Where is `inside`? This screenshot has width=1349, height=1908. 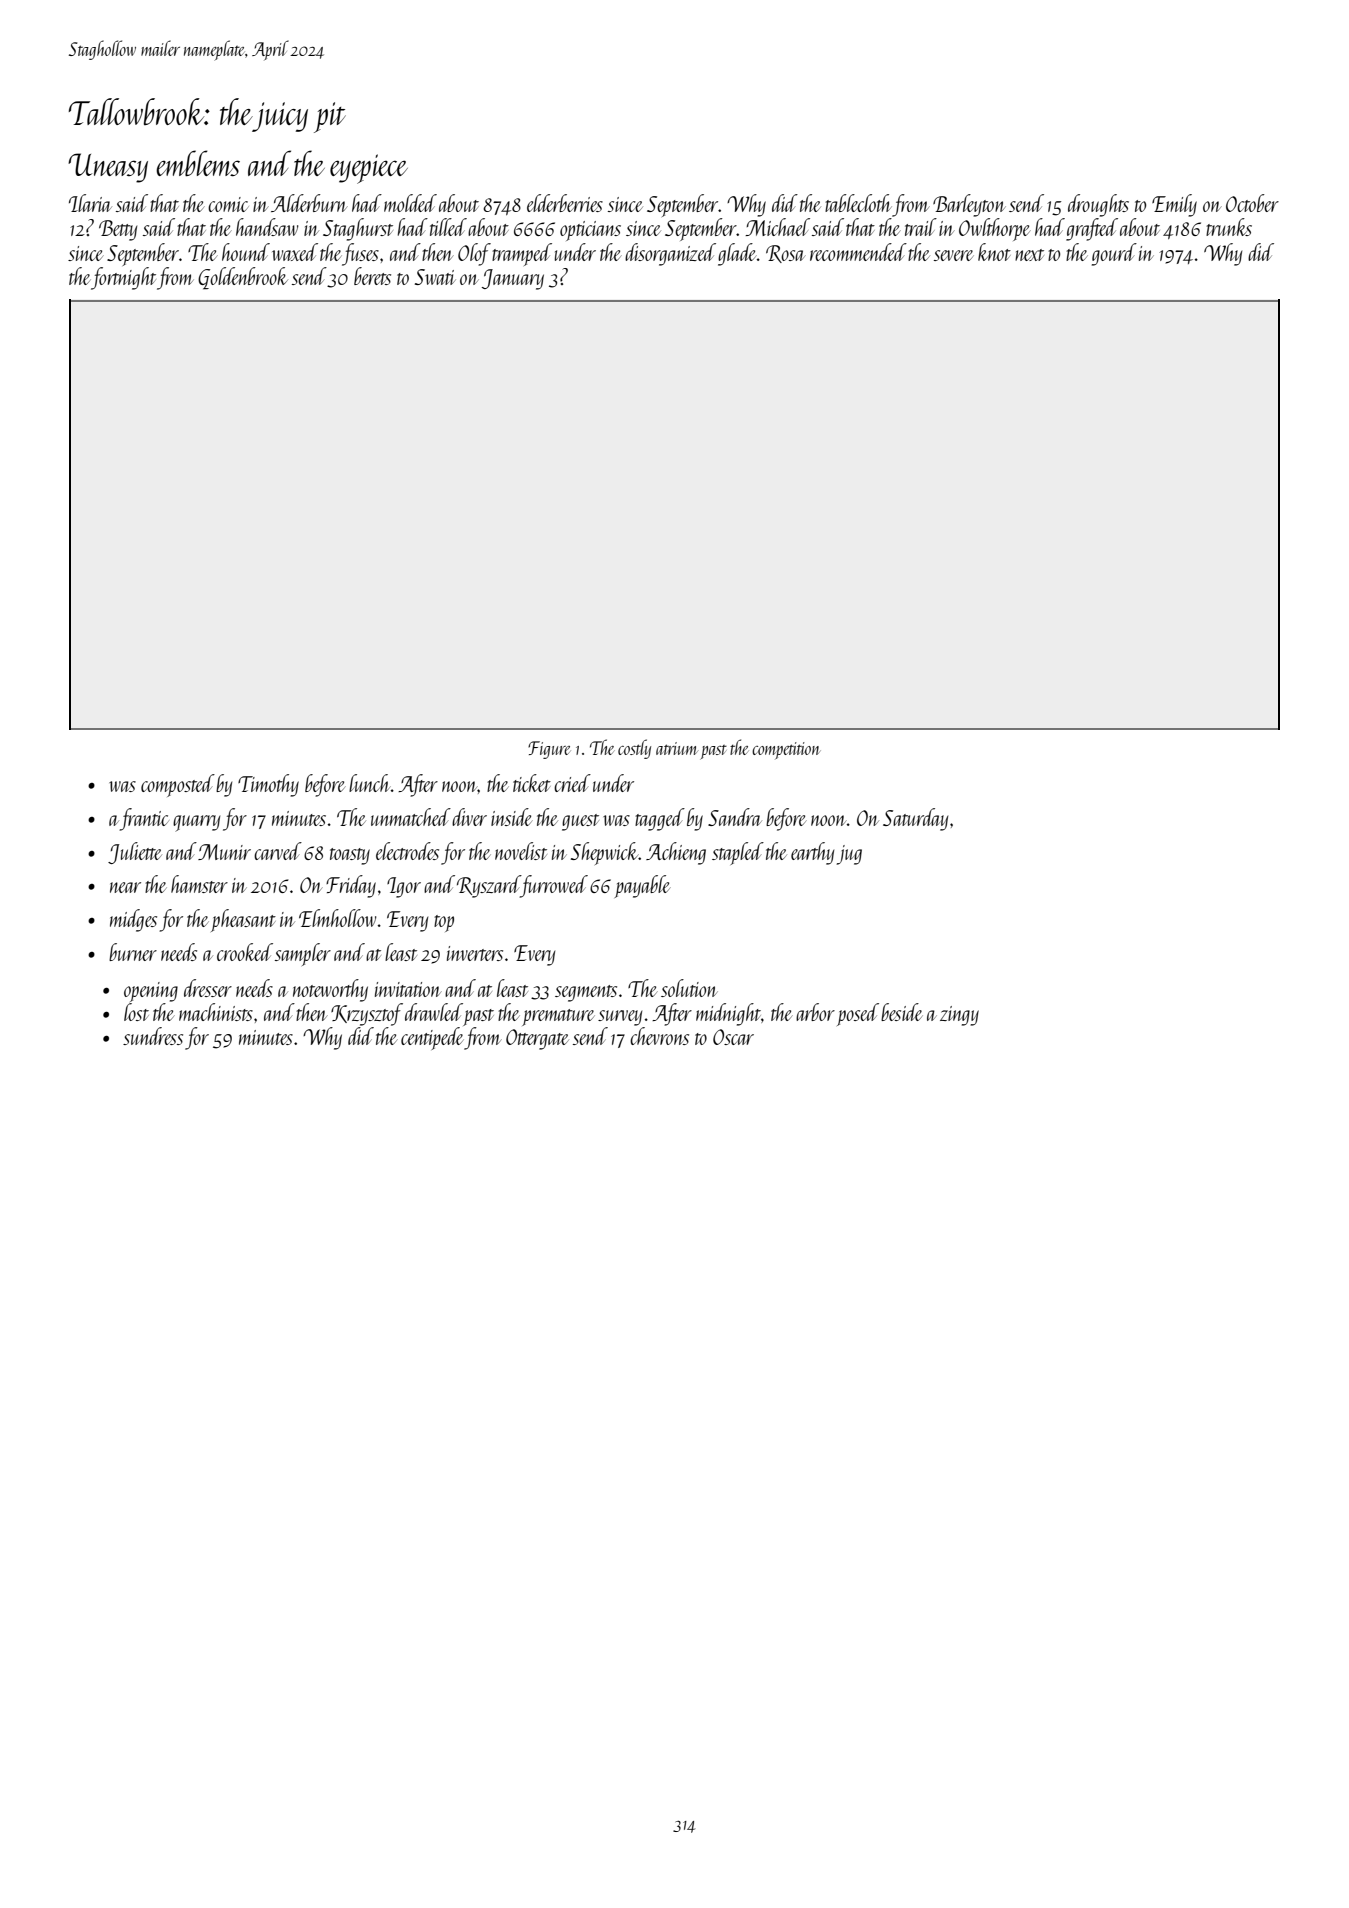 inside is located at coordinates (512, 817).
